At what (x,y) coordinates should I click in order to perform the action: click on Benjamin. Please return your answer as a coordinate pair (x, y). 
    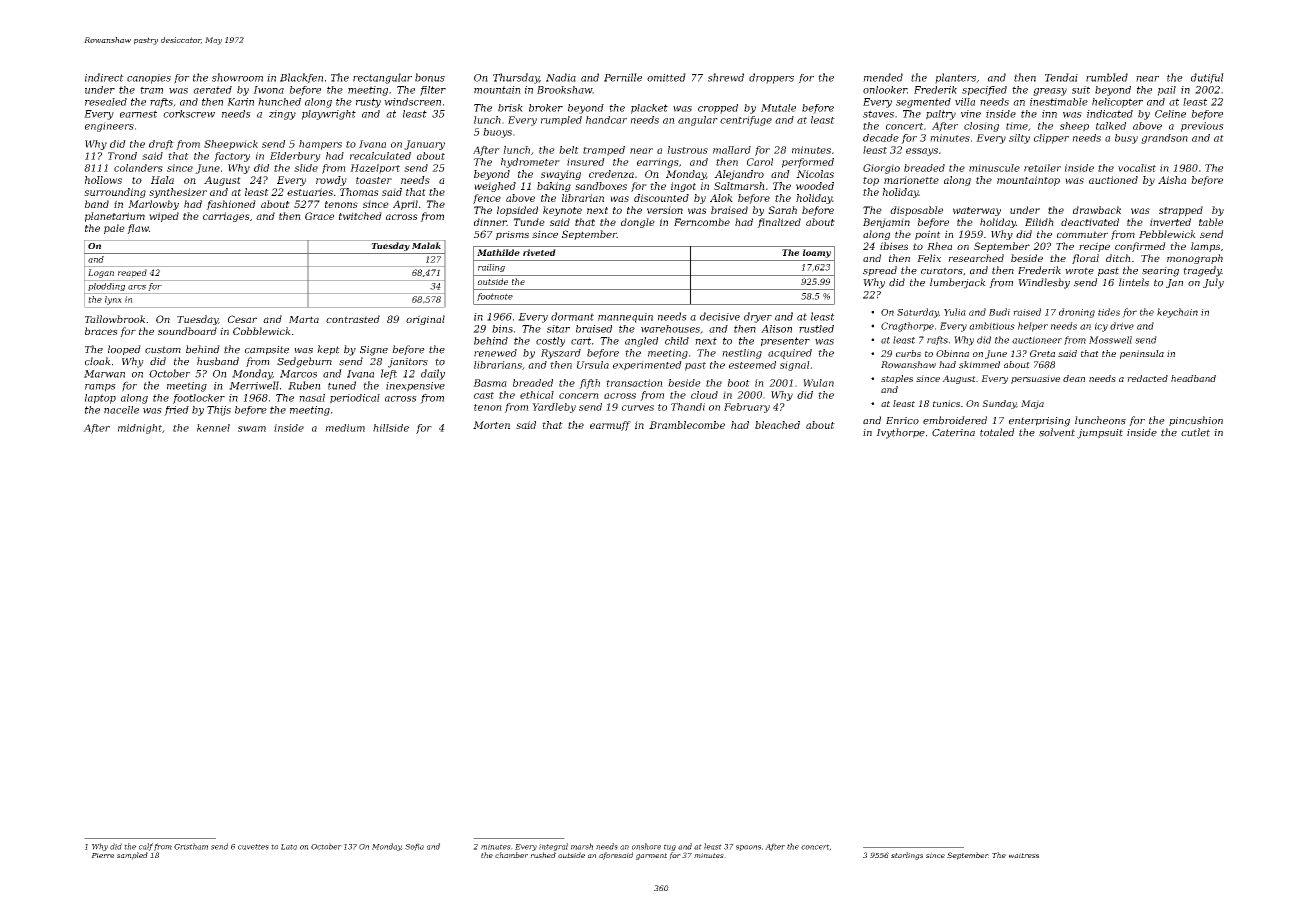
    Looking at the image, I should click on (886, 223).
